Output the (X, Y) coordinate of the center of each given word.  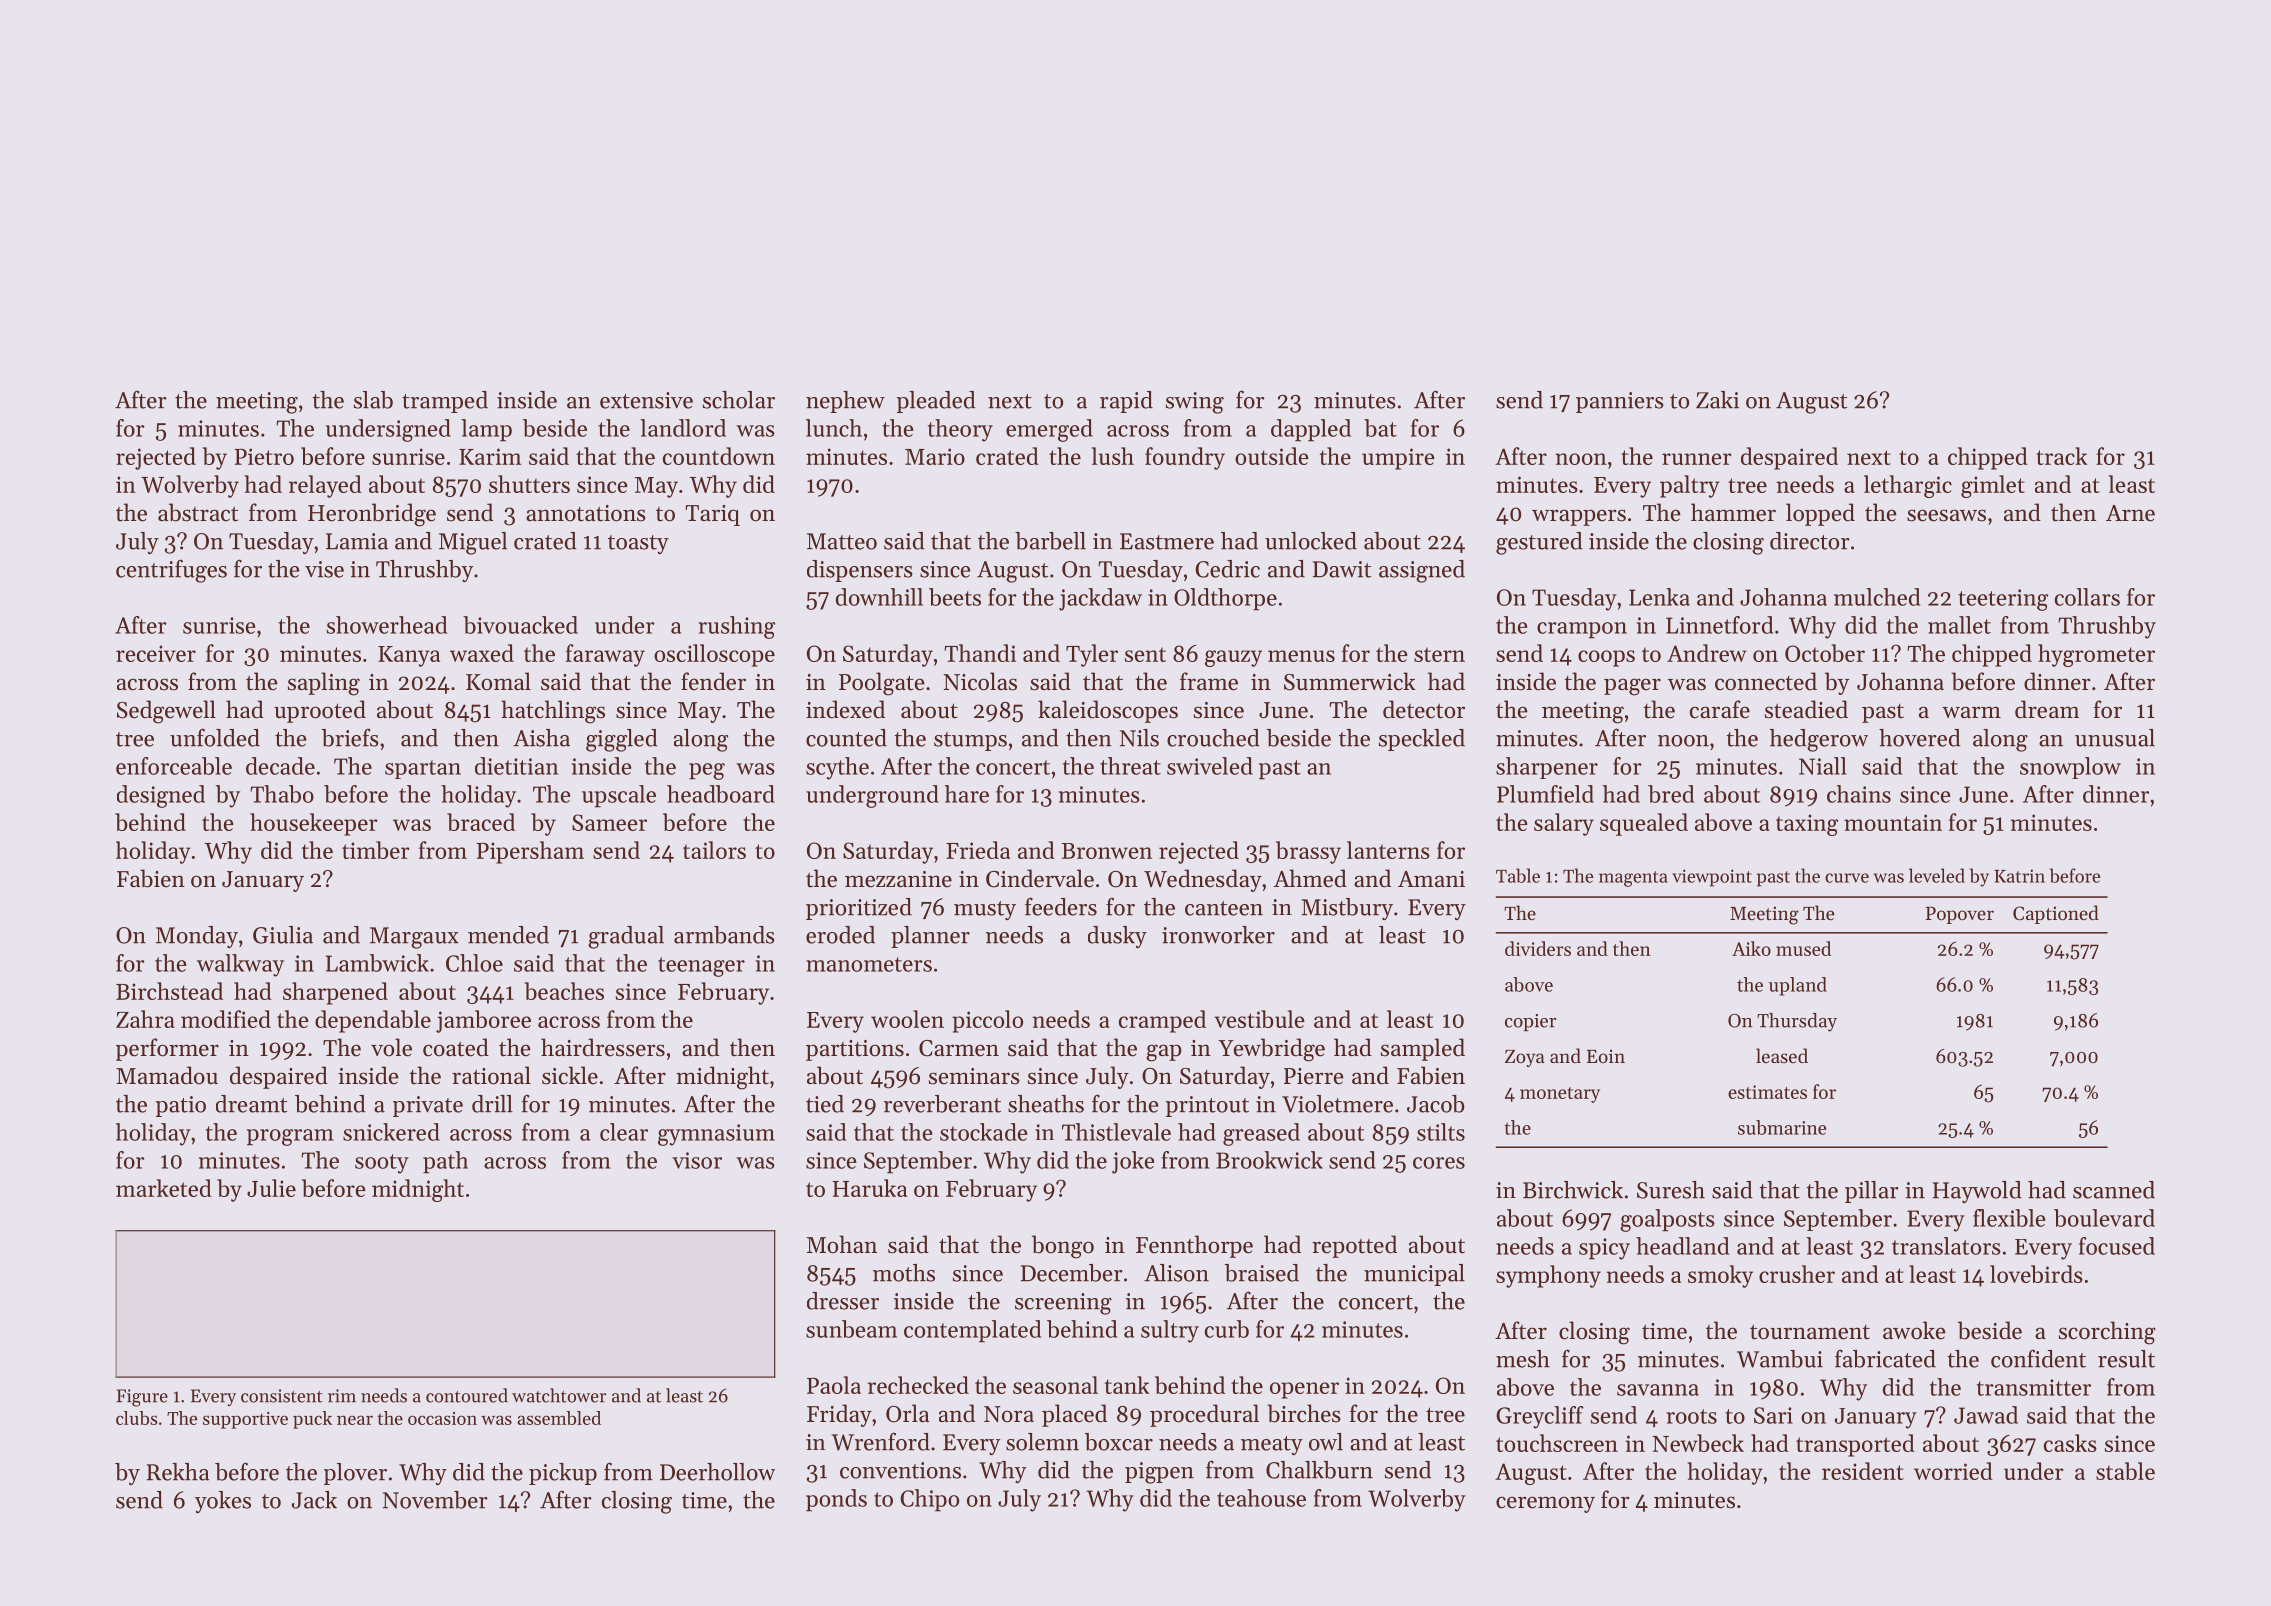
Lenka (1659, 597)
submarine (1782, 1127)
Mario (935, 456)
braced (481, 822)
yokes (223, 1502)
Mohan (842, 1244)
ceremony (1545, 1504)
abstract (198, 512)
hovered (1920, 738)
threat (1130, 766)
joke (1133, 1162)
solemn (1042, 1442)
